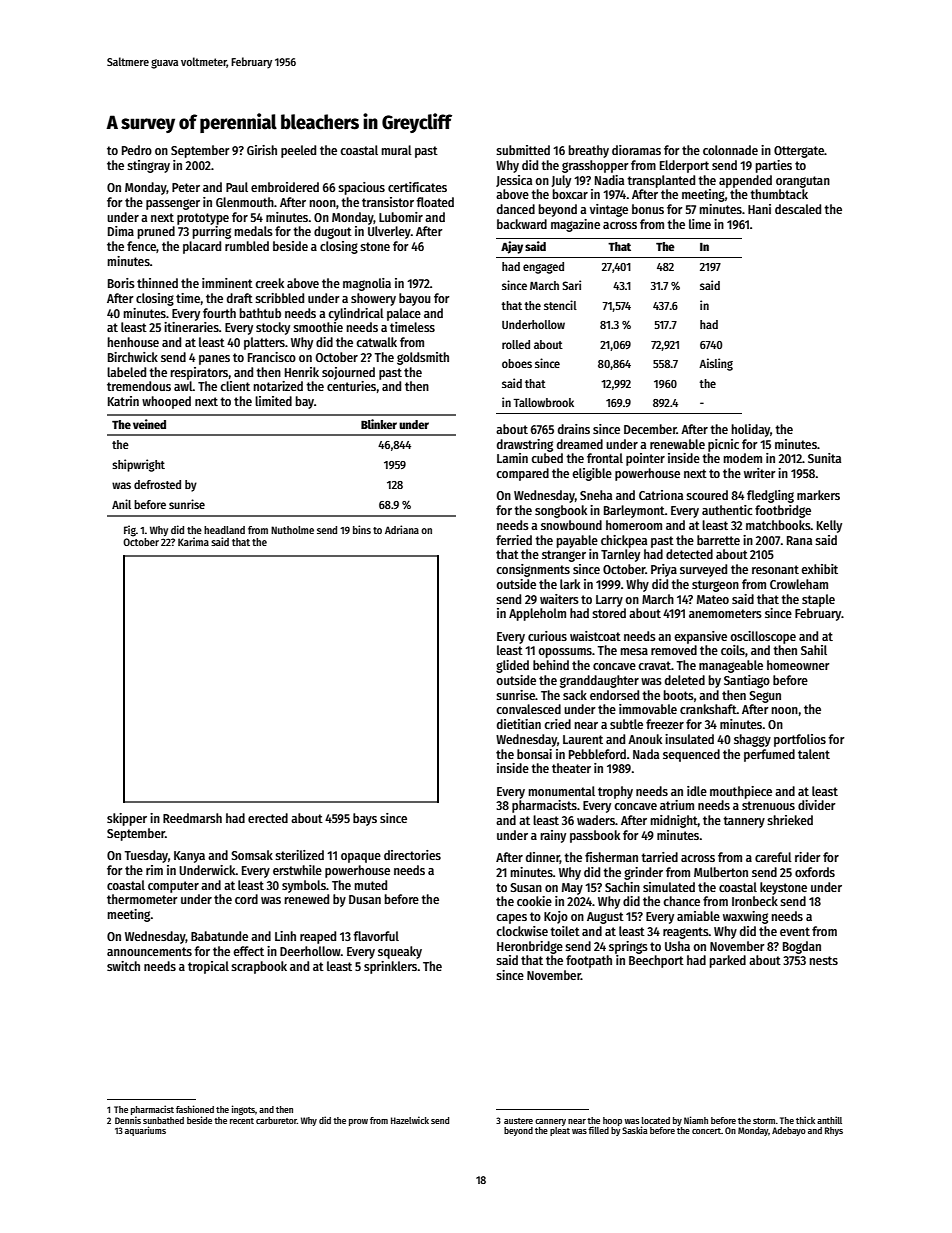 This screenshot has height=1233, width=952. What do you see at coordinates (202, 247) in the screenshot?
I see `placard` at bounding box center [202, 247].
